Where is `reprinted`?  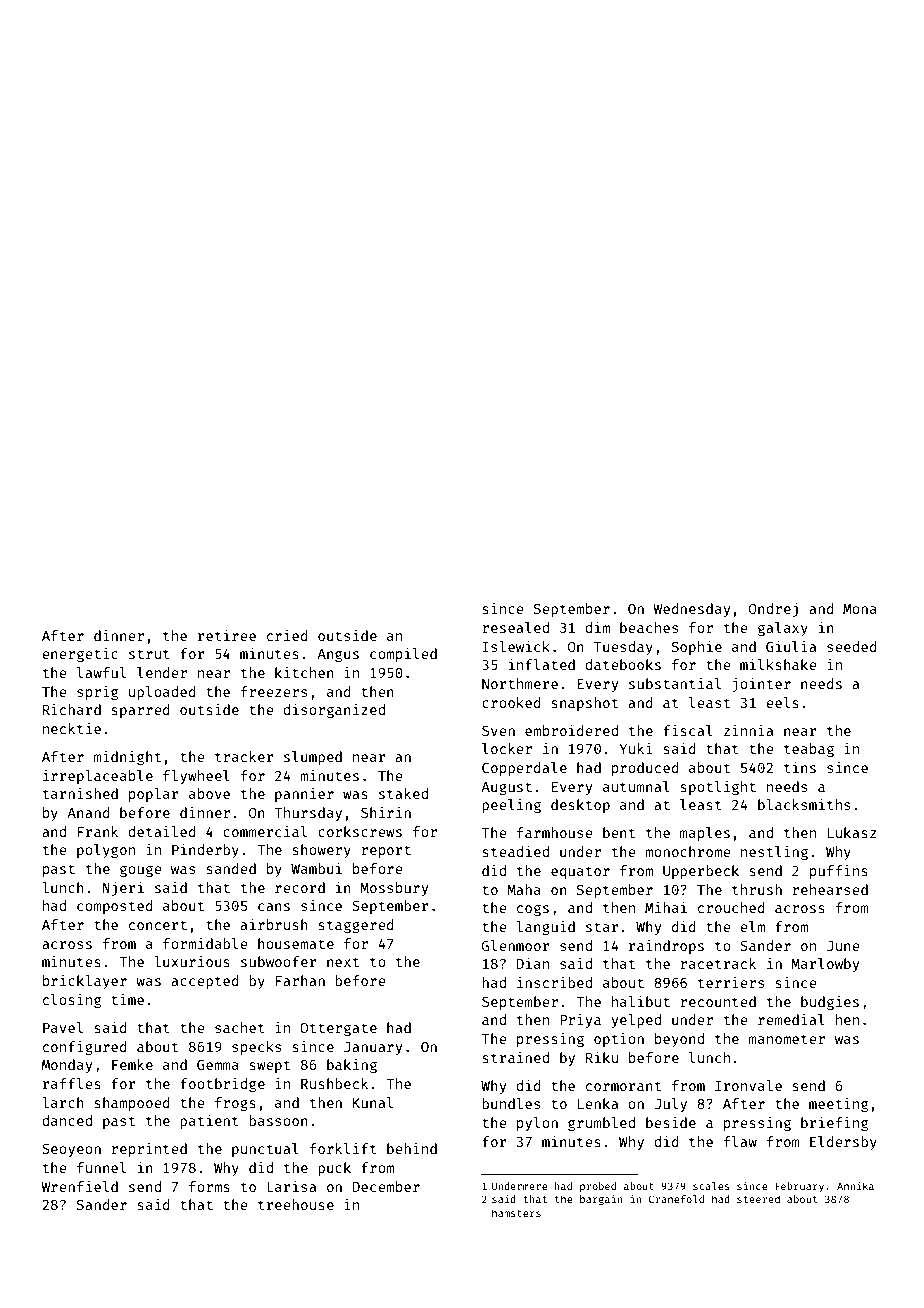
reprinted is located at coordinates (149, 1150).
